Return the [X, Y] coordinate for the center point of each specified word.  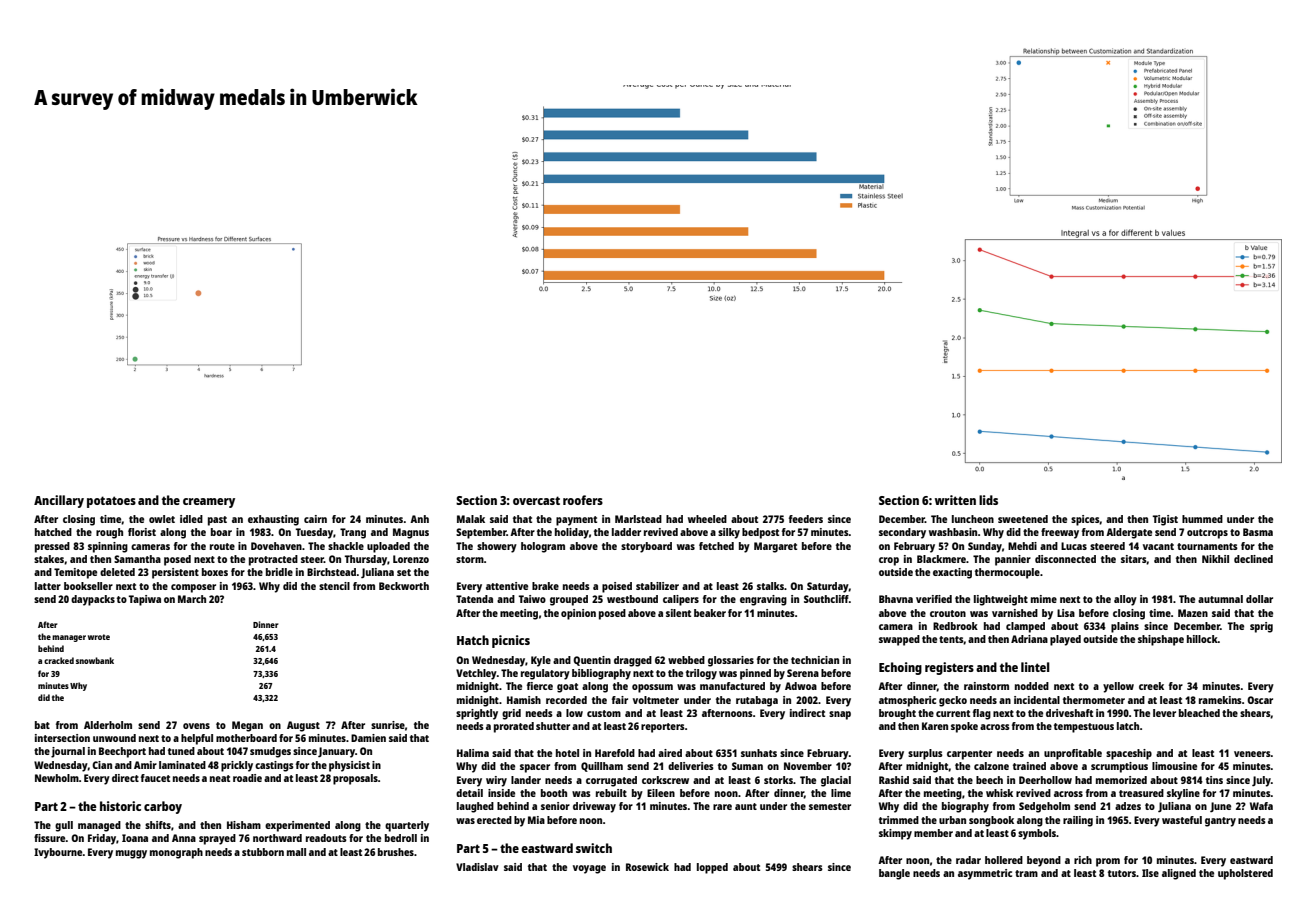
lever [1164, 713]
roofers [583, 500]
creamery [209, 503]
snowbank [95, 660]
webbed [686, 660]
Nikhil [1215, 559]
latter [48, 586]
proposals [355, 779]
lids [988, 500]
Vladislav [477, 867]
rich [1083, 860]
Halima [473, 753]
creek [1151, 686]
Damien [368, 738]
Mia [536, 820]
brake [545, 586]
